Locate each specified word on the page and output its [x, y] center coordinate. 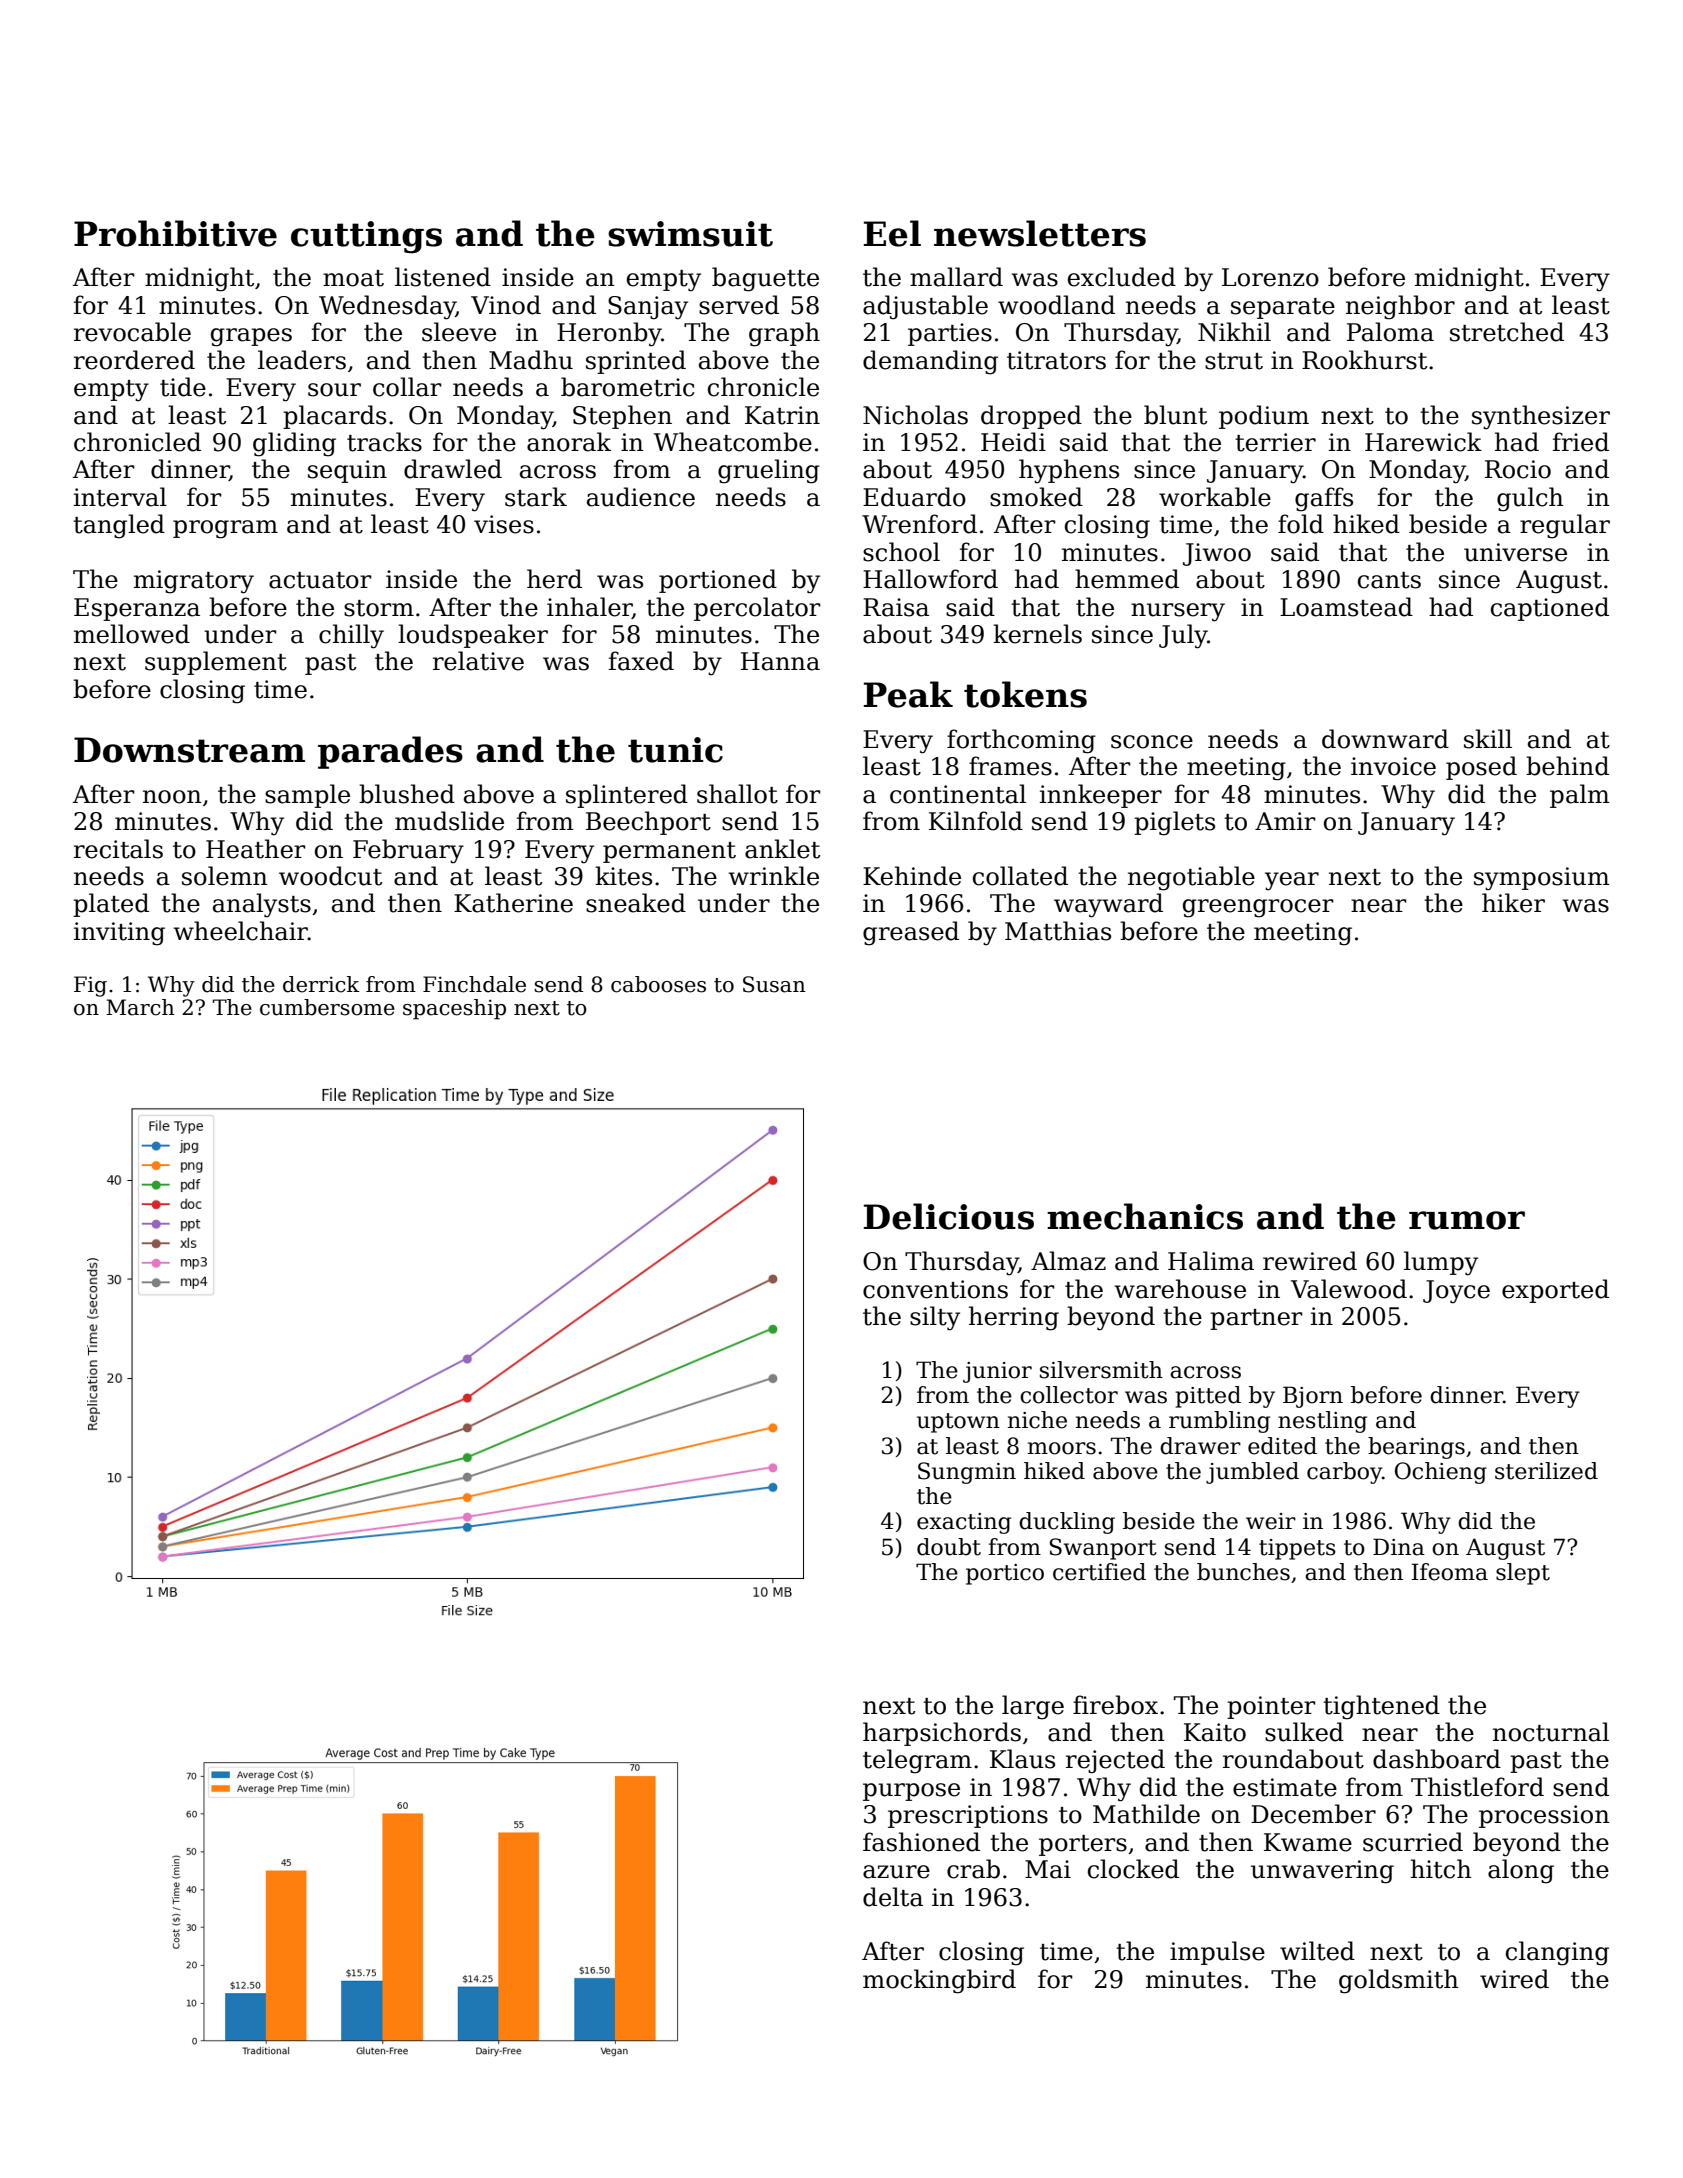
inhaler [589, 607]
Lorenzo [1270, 277]
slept [1523, 1574]
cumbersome [327, 1007]
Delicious [949, 1216]
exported [1555, 1291]
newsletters [1040, 233]
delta [893, 1897]
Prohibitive [175, 233]
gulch [1530, 499]
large [1033, 1707]
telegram [917, 1761]
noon [172, 797]
